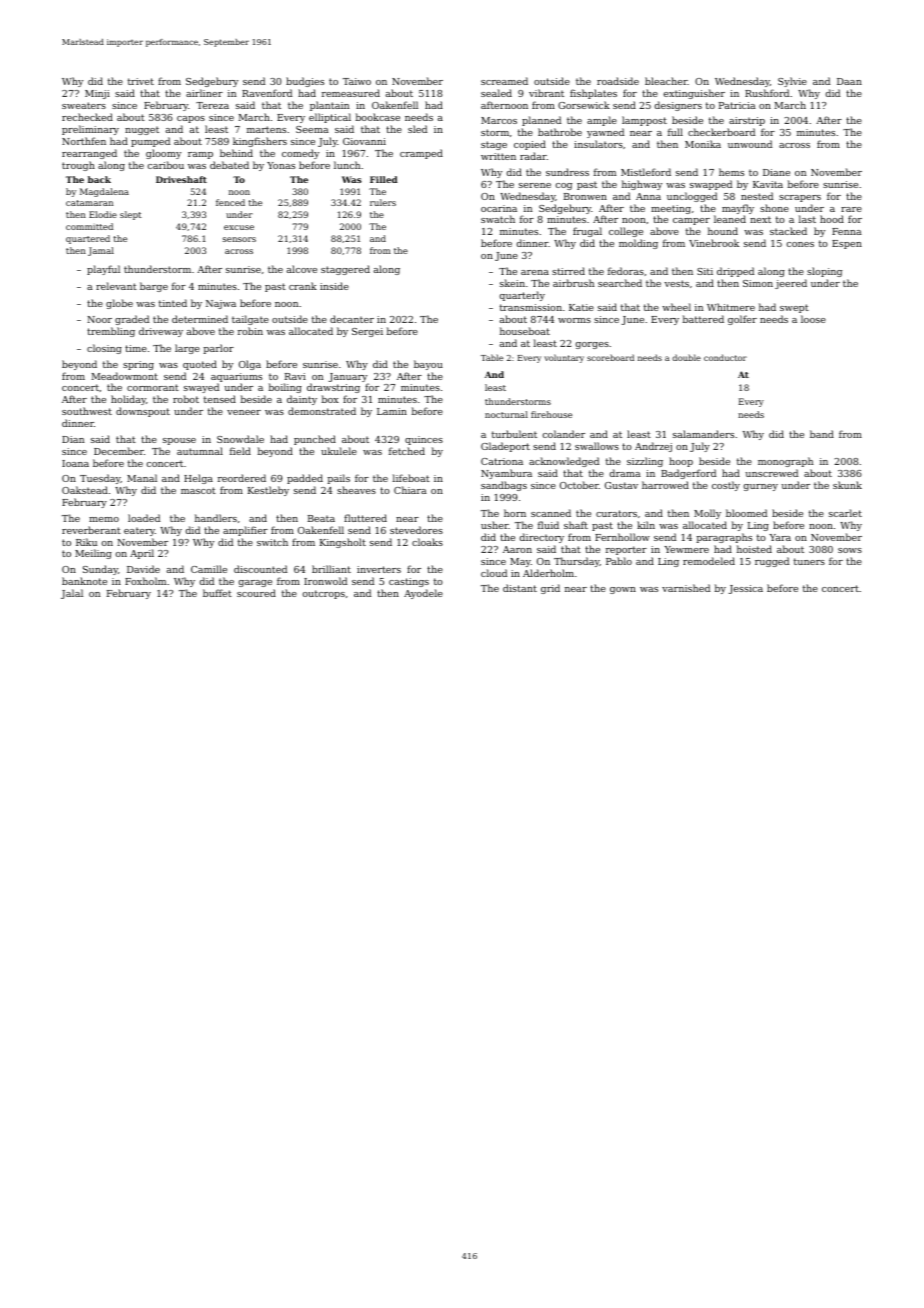 The image size is (924, 1308). What do you see at coordinates (100, 570) in the screenshot?
I see `Sunday` at bounding box center [100, 570].
